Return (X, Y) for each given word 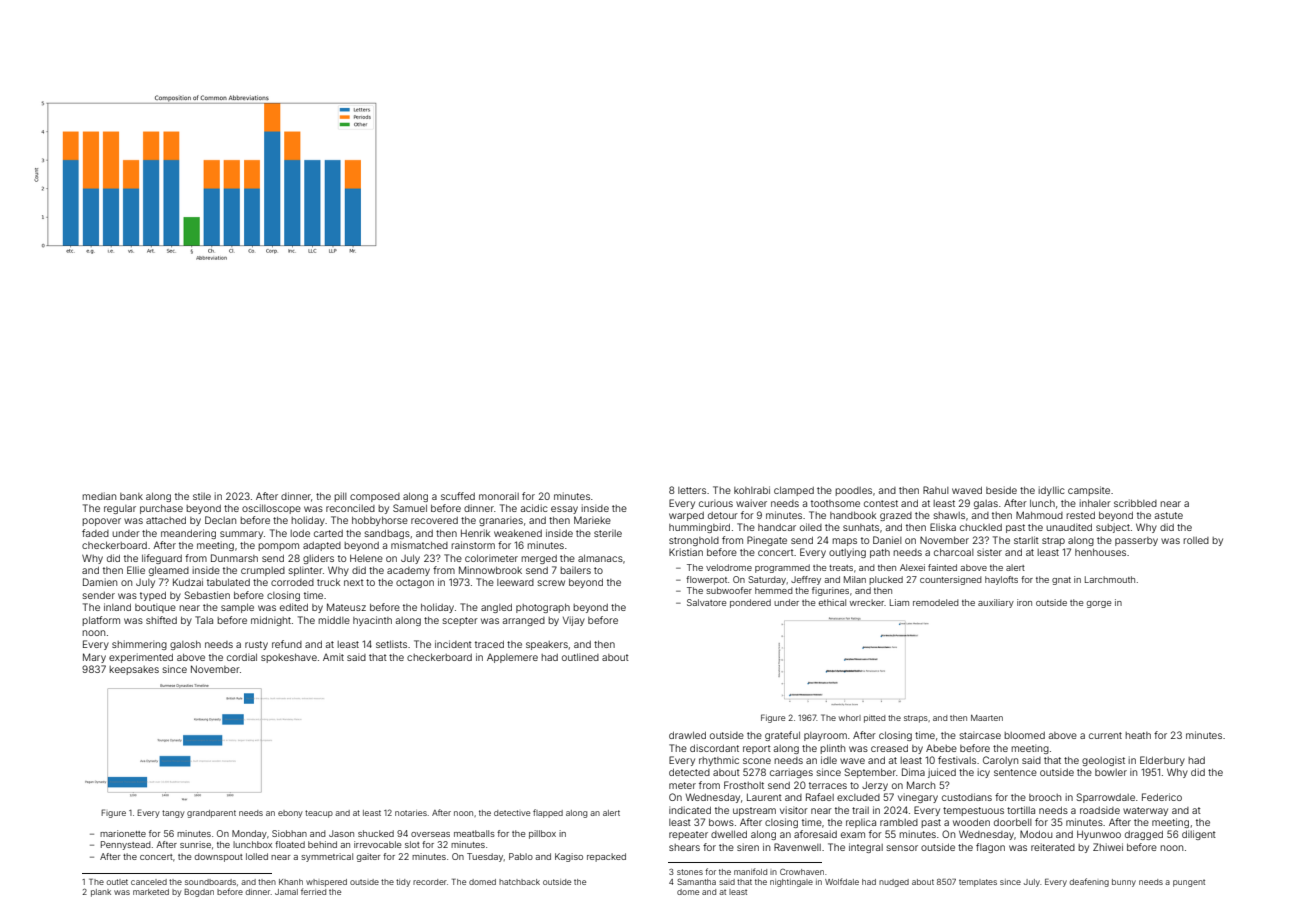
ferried (313, 891)
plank (101, 893)
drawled (687, 735)
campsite (1089, 491)
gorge (1099, 604)
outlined (580, 657)
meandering (188, 534)
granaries (501, 521)
